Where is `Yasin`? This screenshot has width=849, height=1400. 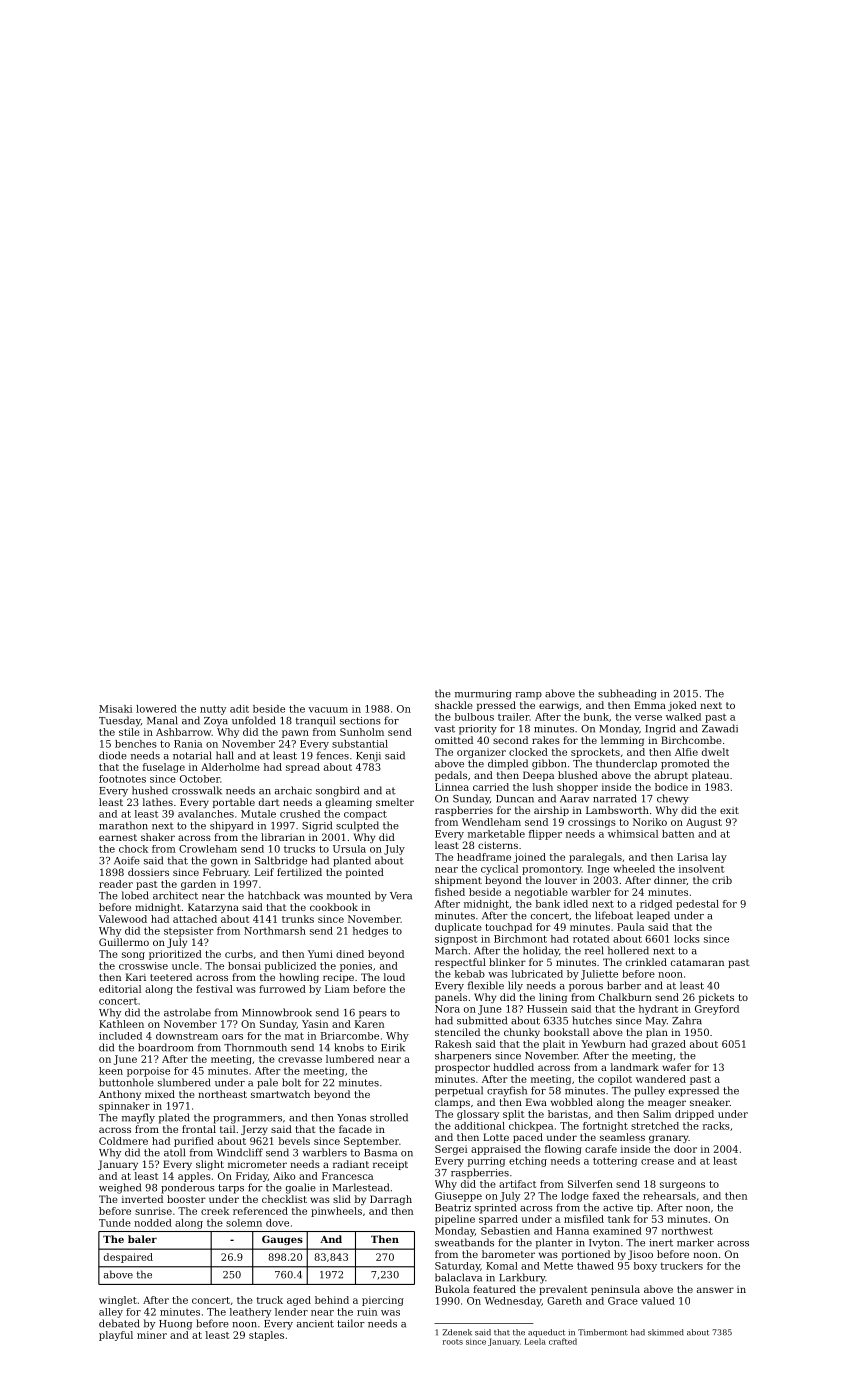
Yasin is located at coordinates (315, 1024).
